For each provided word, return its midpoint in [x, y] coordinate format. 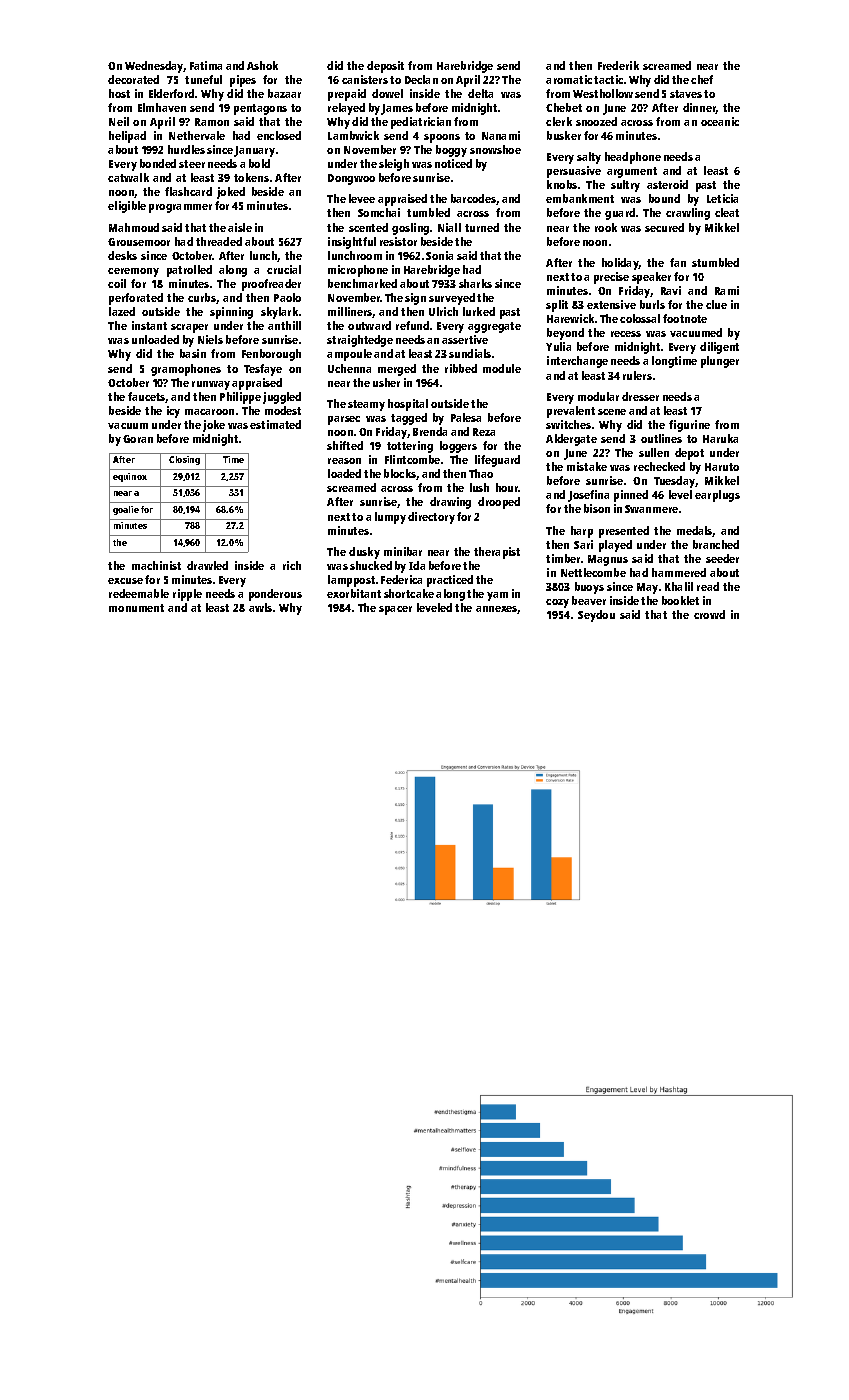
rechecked [659, 466]
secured [664, 227]
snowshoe [495, 149]
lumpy [390, 518]
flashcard [188, 191]
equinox [130, 477]
